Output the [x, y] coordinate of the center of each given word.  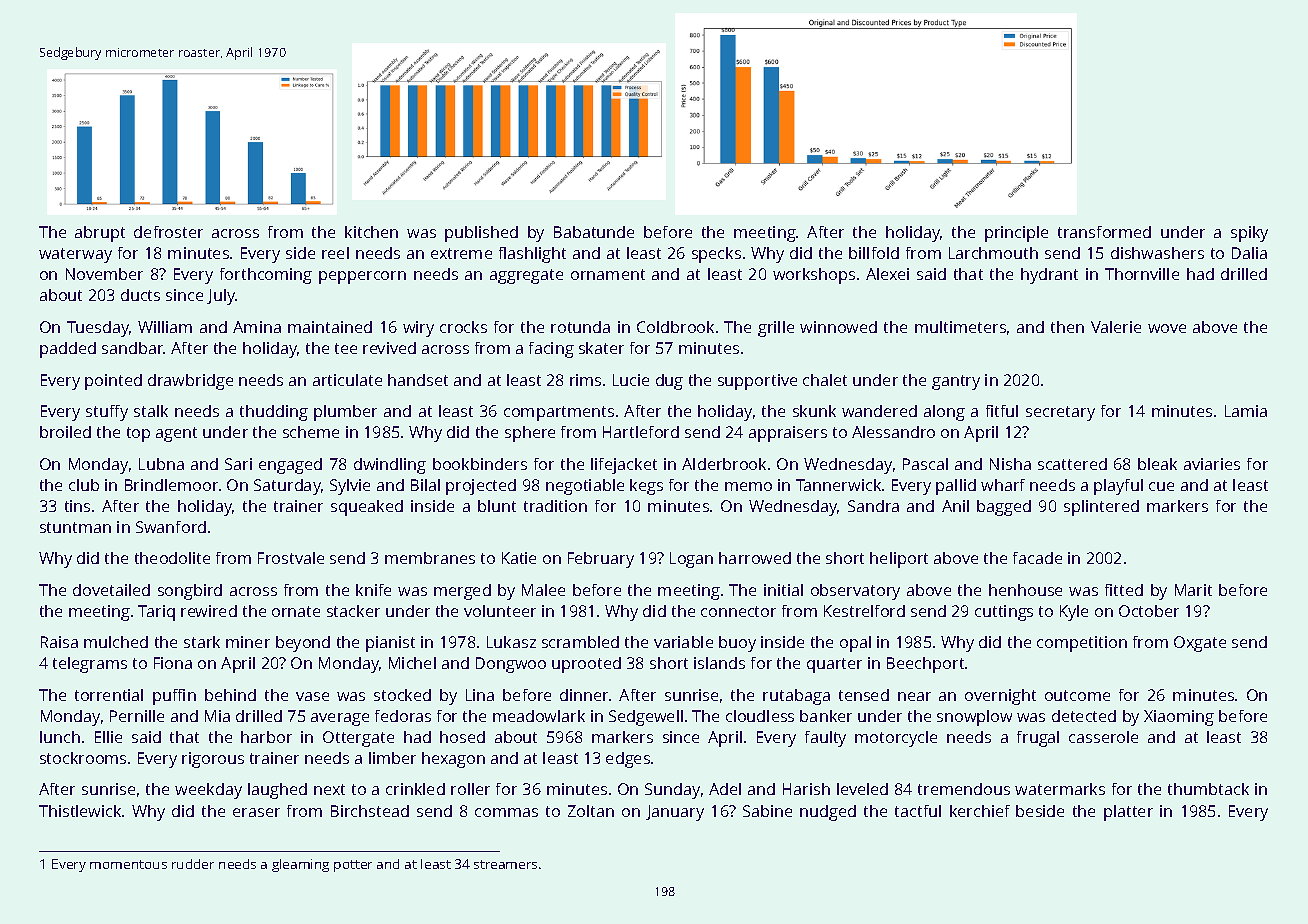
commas [506, 812]
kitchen [371, 232]
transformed [1104, 232]
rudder [193, 864]
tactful [918, 811]
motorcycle [896, 739]
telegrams [90, 665]
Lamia [1246, 411]
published [481, 234]
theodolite [172, 558]
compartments [559, 413]
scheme [311, 432]
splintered [1101, 508]
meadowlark [539, 716]
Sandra [873, 506]
